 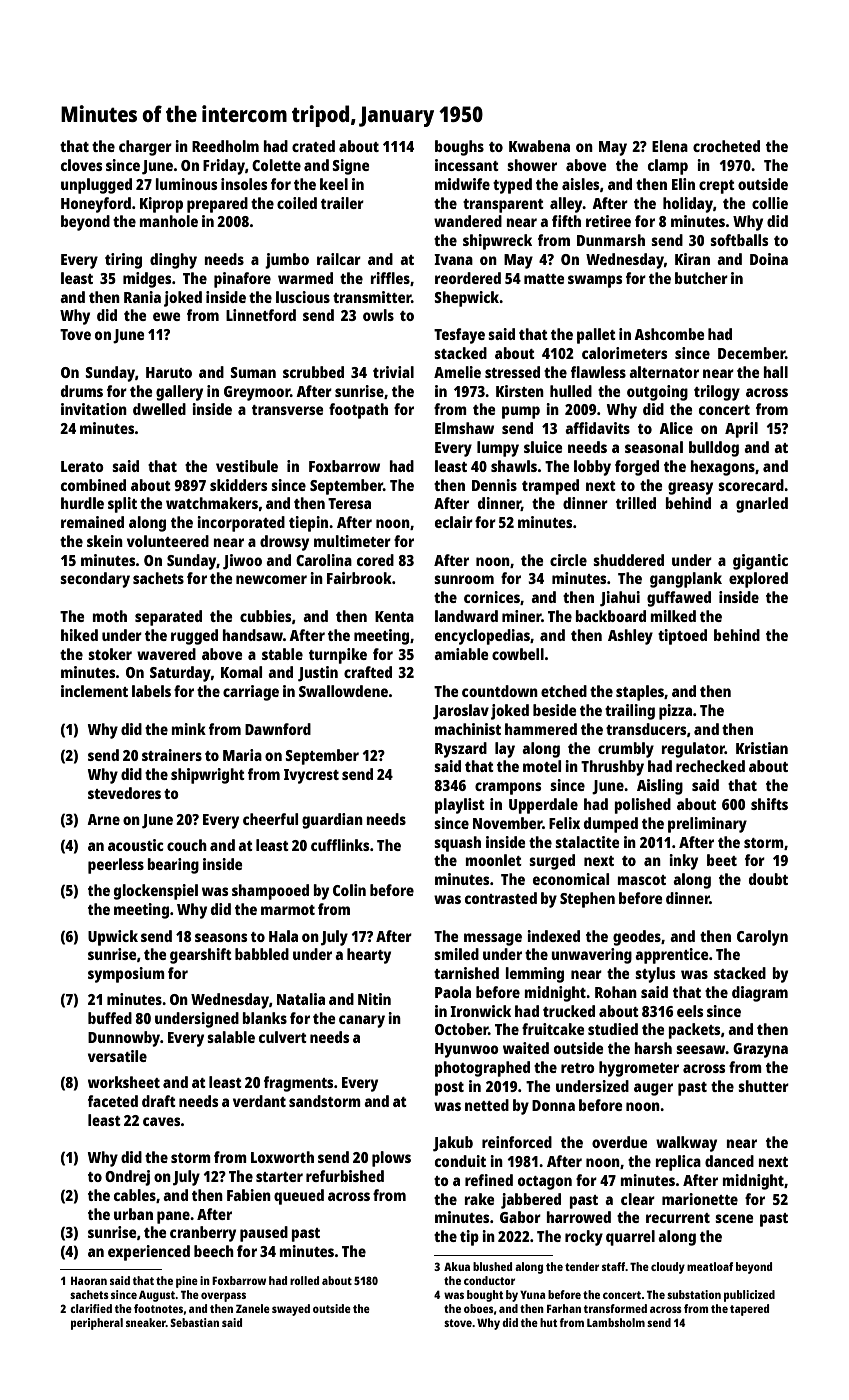 I want to click on shampooed, so click(x=270, y=892).
